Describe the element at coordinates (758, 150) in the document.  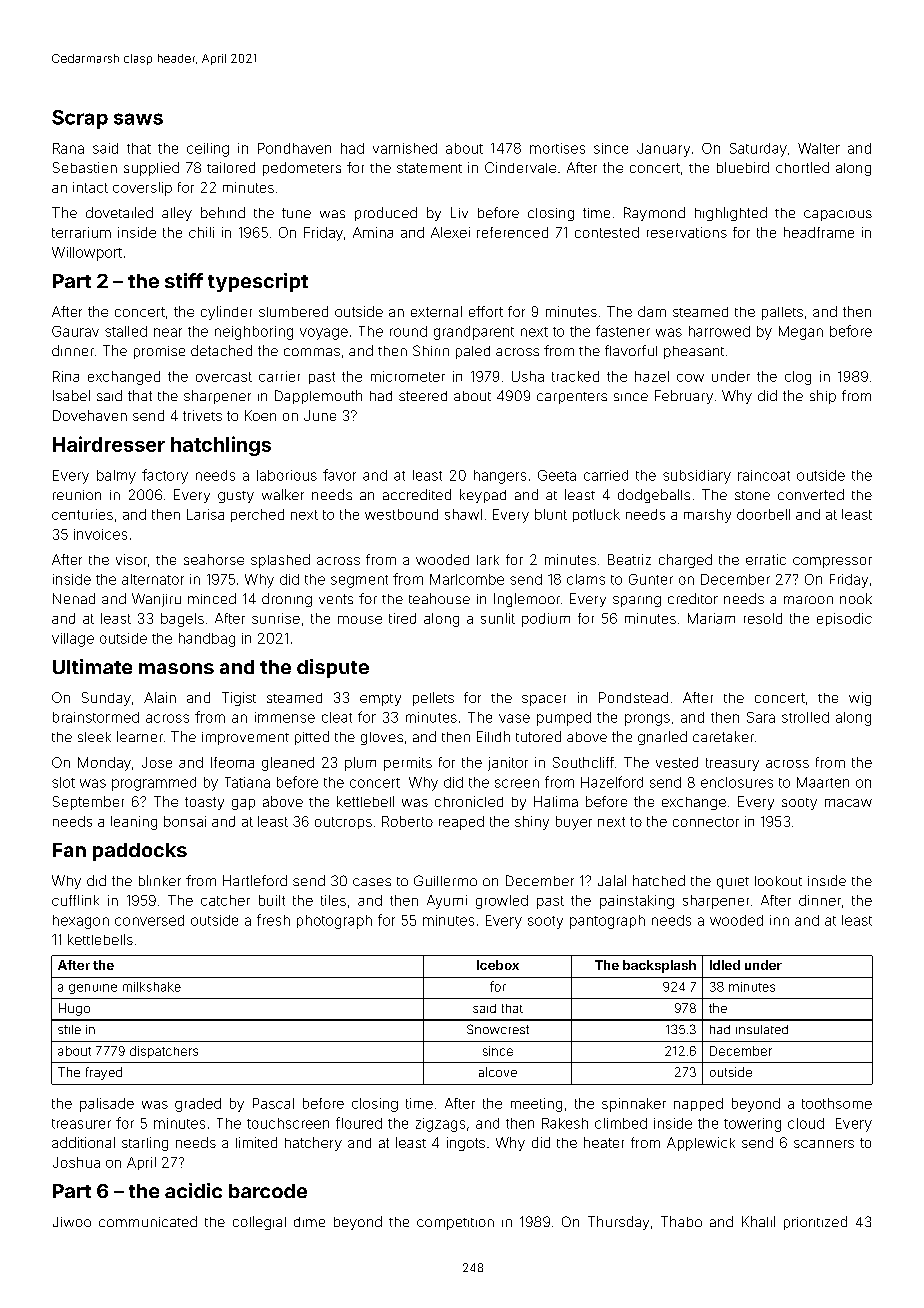
I see `Saturday` at that location.
